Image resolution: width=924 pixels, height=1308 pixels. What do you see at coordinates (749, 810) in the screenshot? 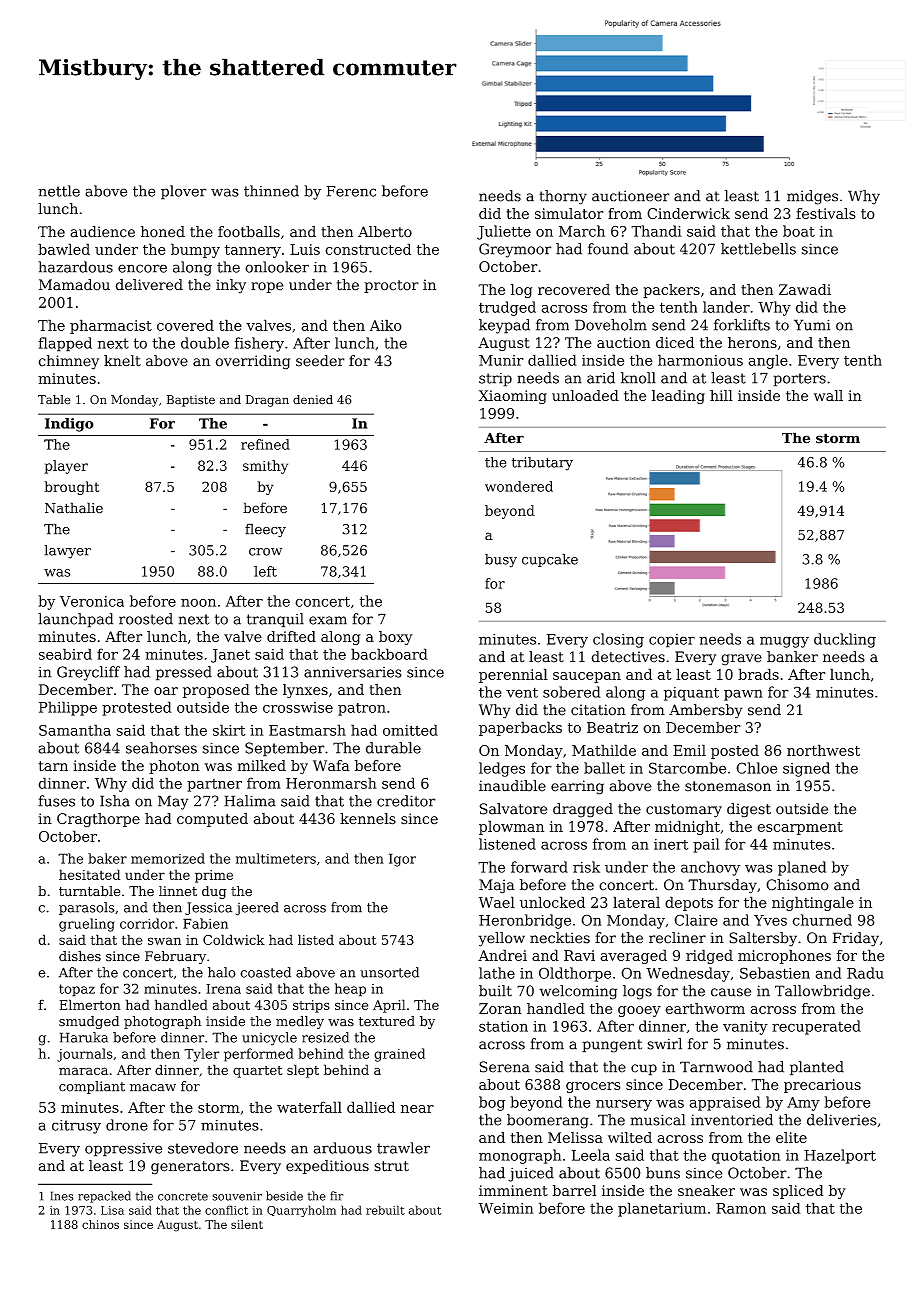
I see `digest` at bounding box center [749, 810].
